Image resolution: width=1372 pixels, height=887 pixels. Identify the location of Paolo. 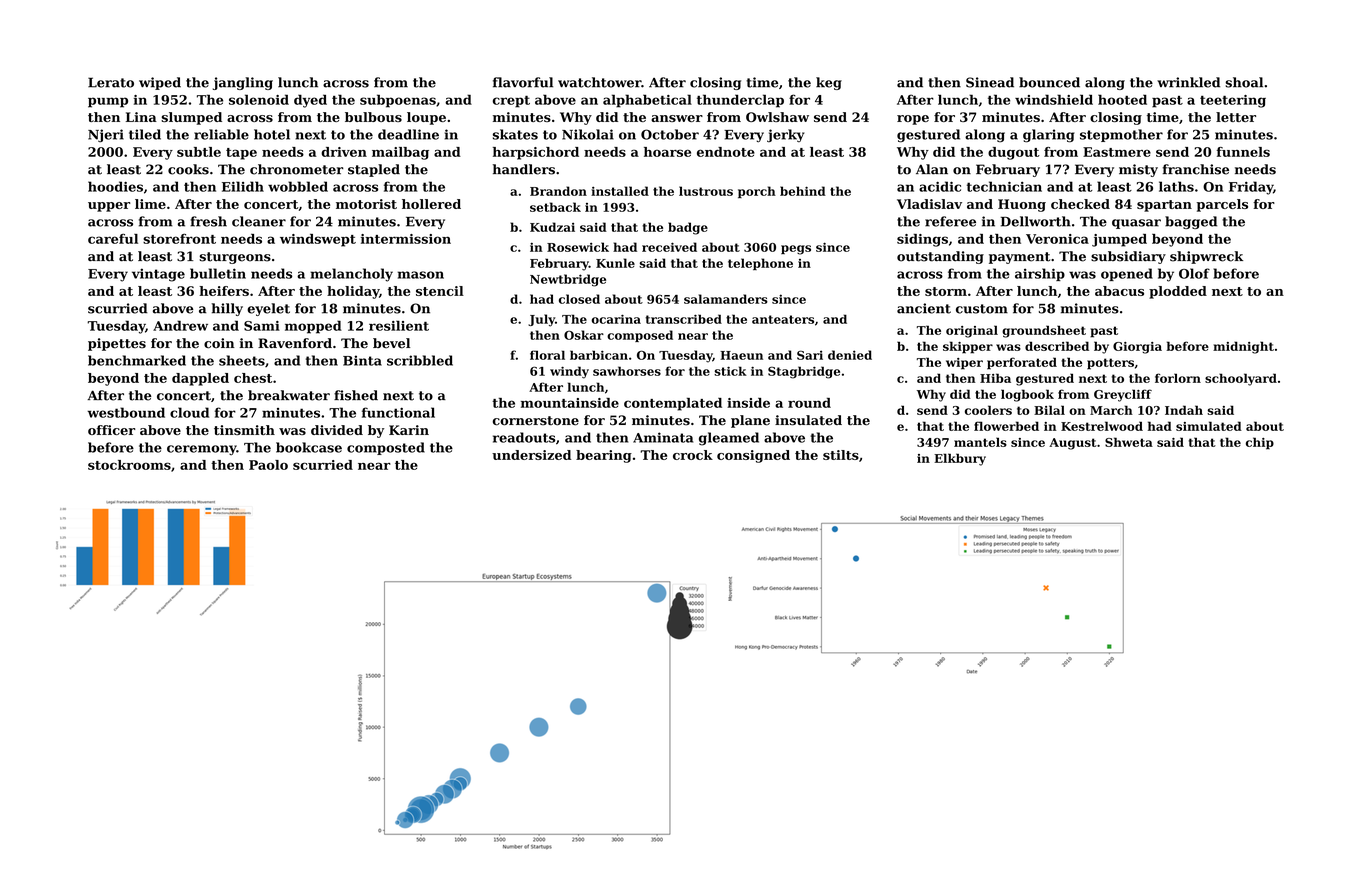
(268, 465).
